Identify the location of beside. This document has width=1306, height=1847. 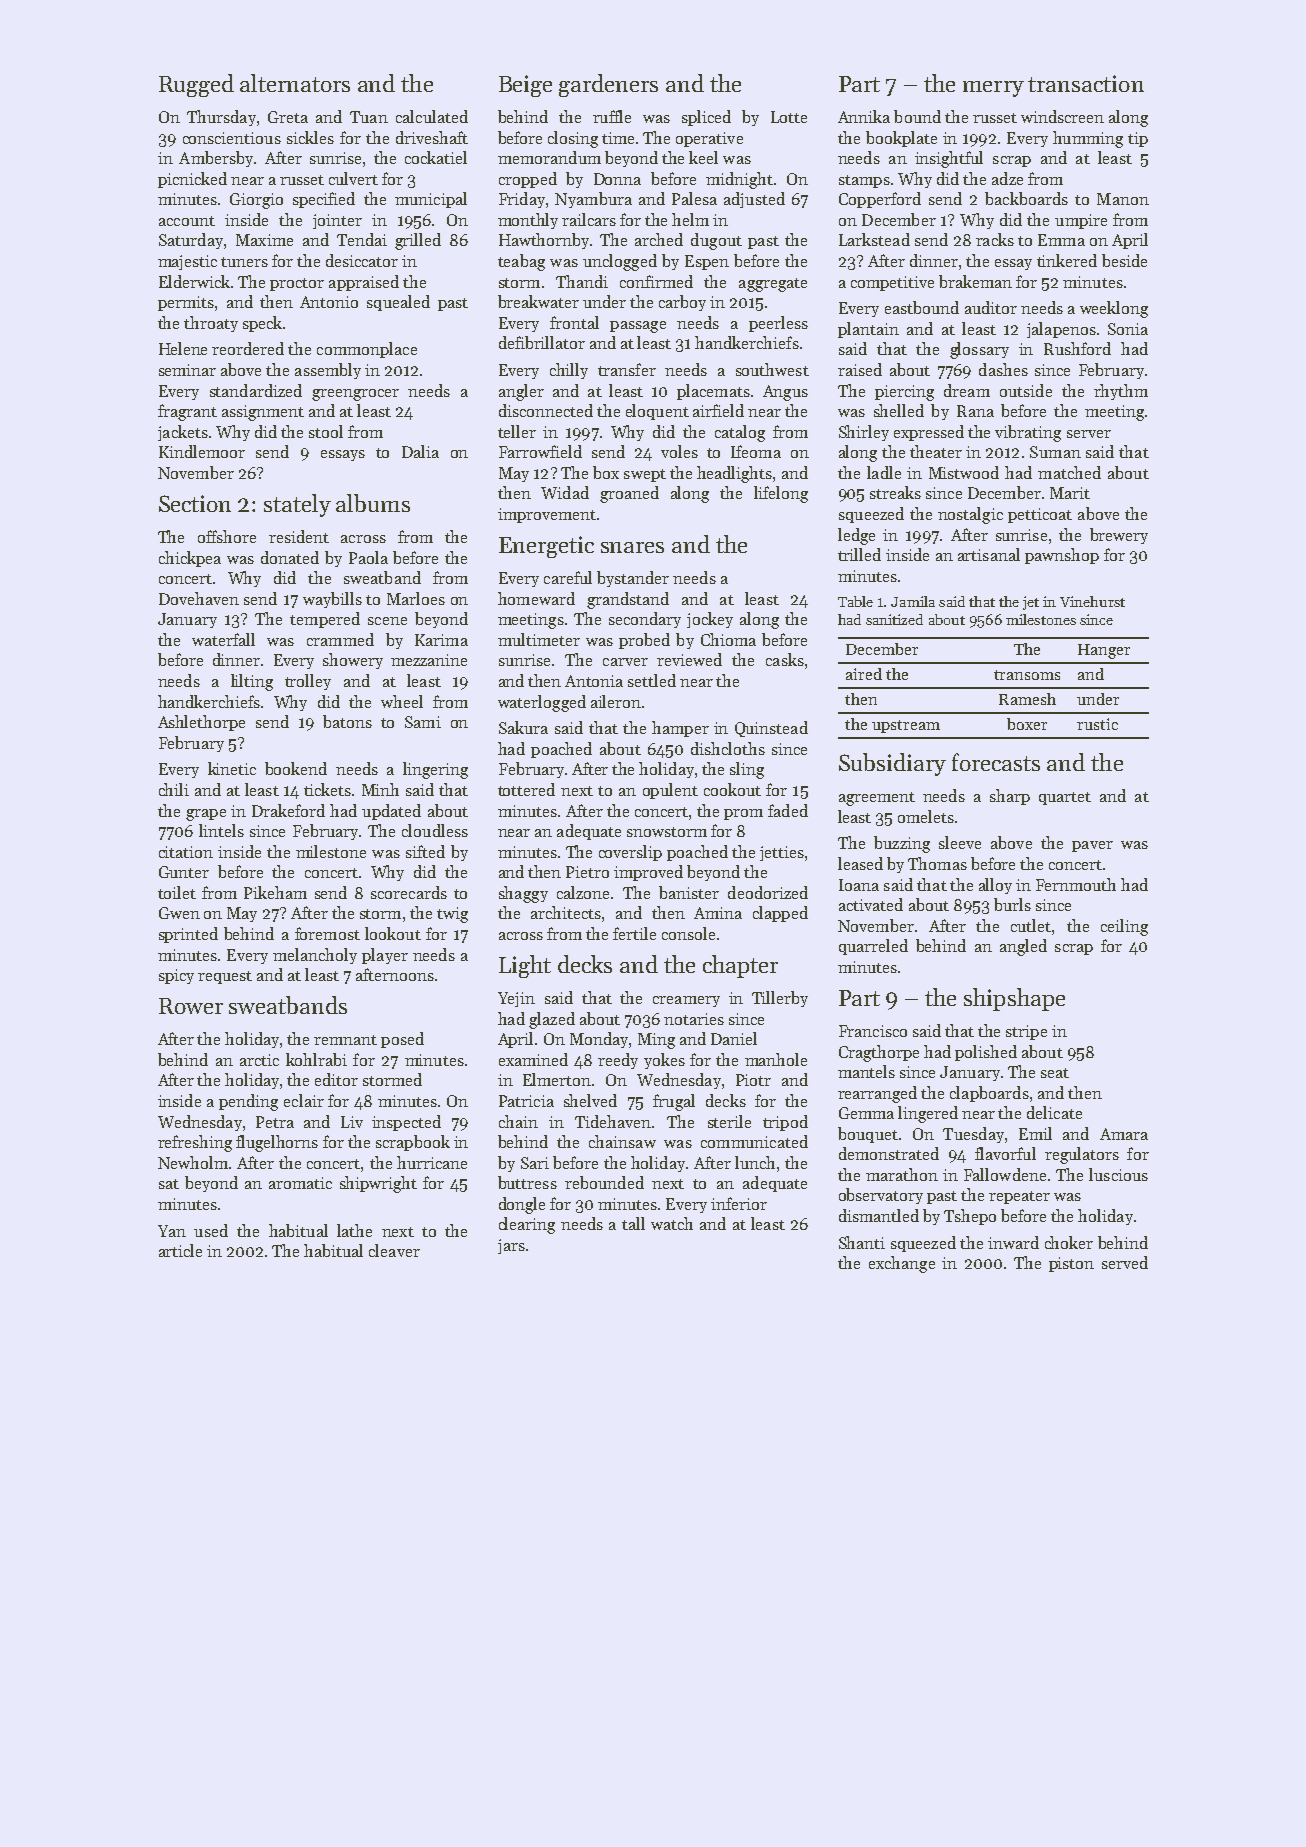
(1124, 260).
